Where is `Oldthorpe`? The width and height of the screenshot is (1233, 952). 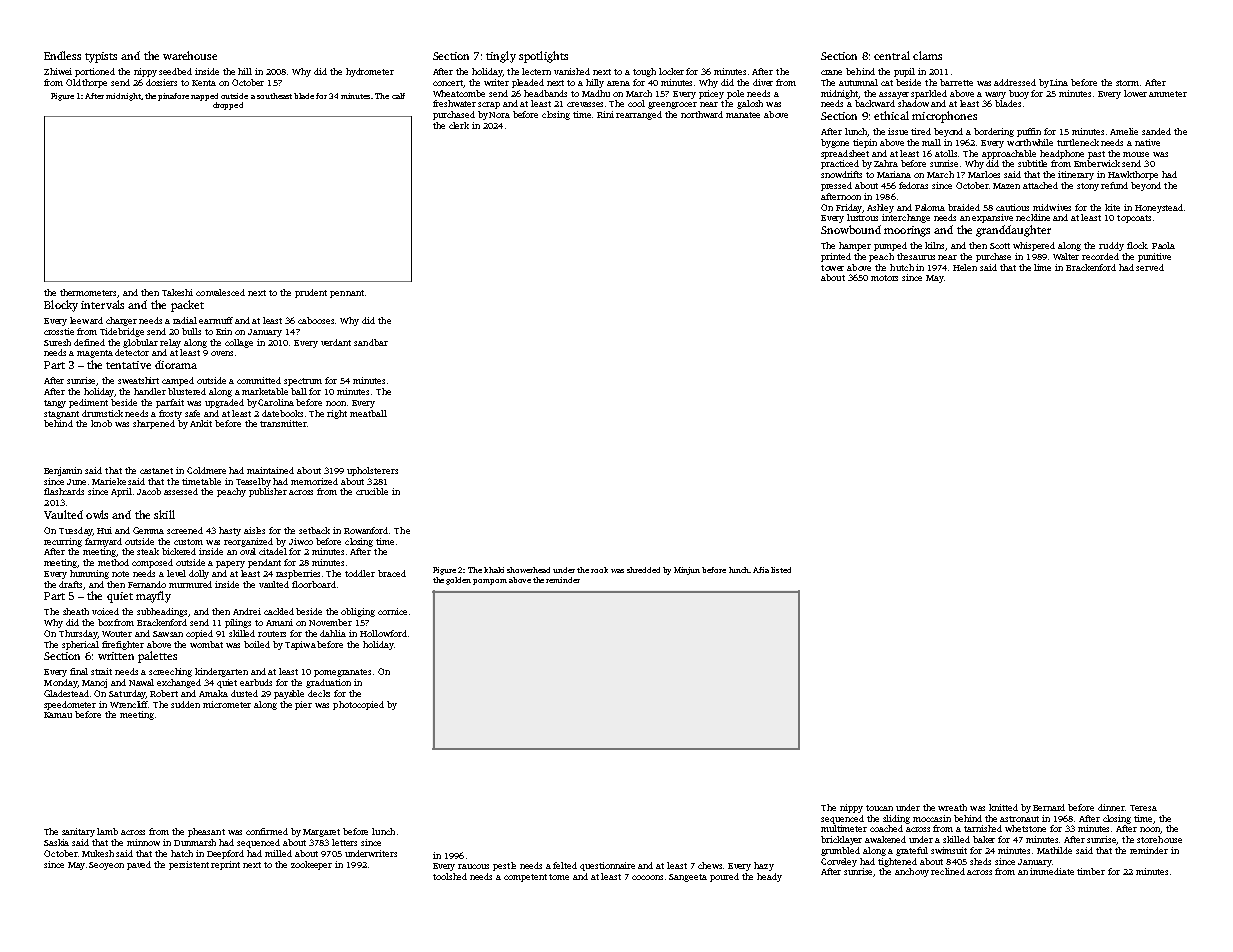 Oldthorpe is located at coordinates (86, 83).
